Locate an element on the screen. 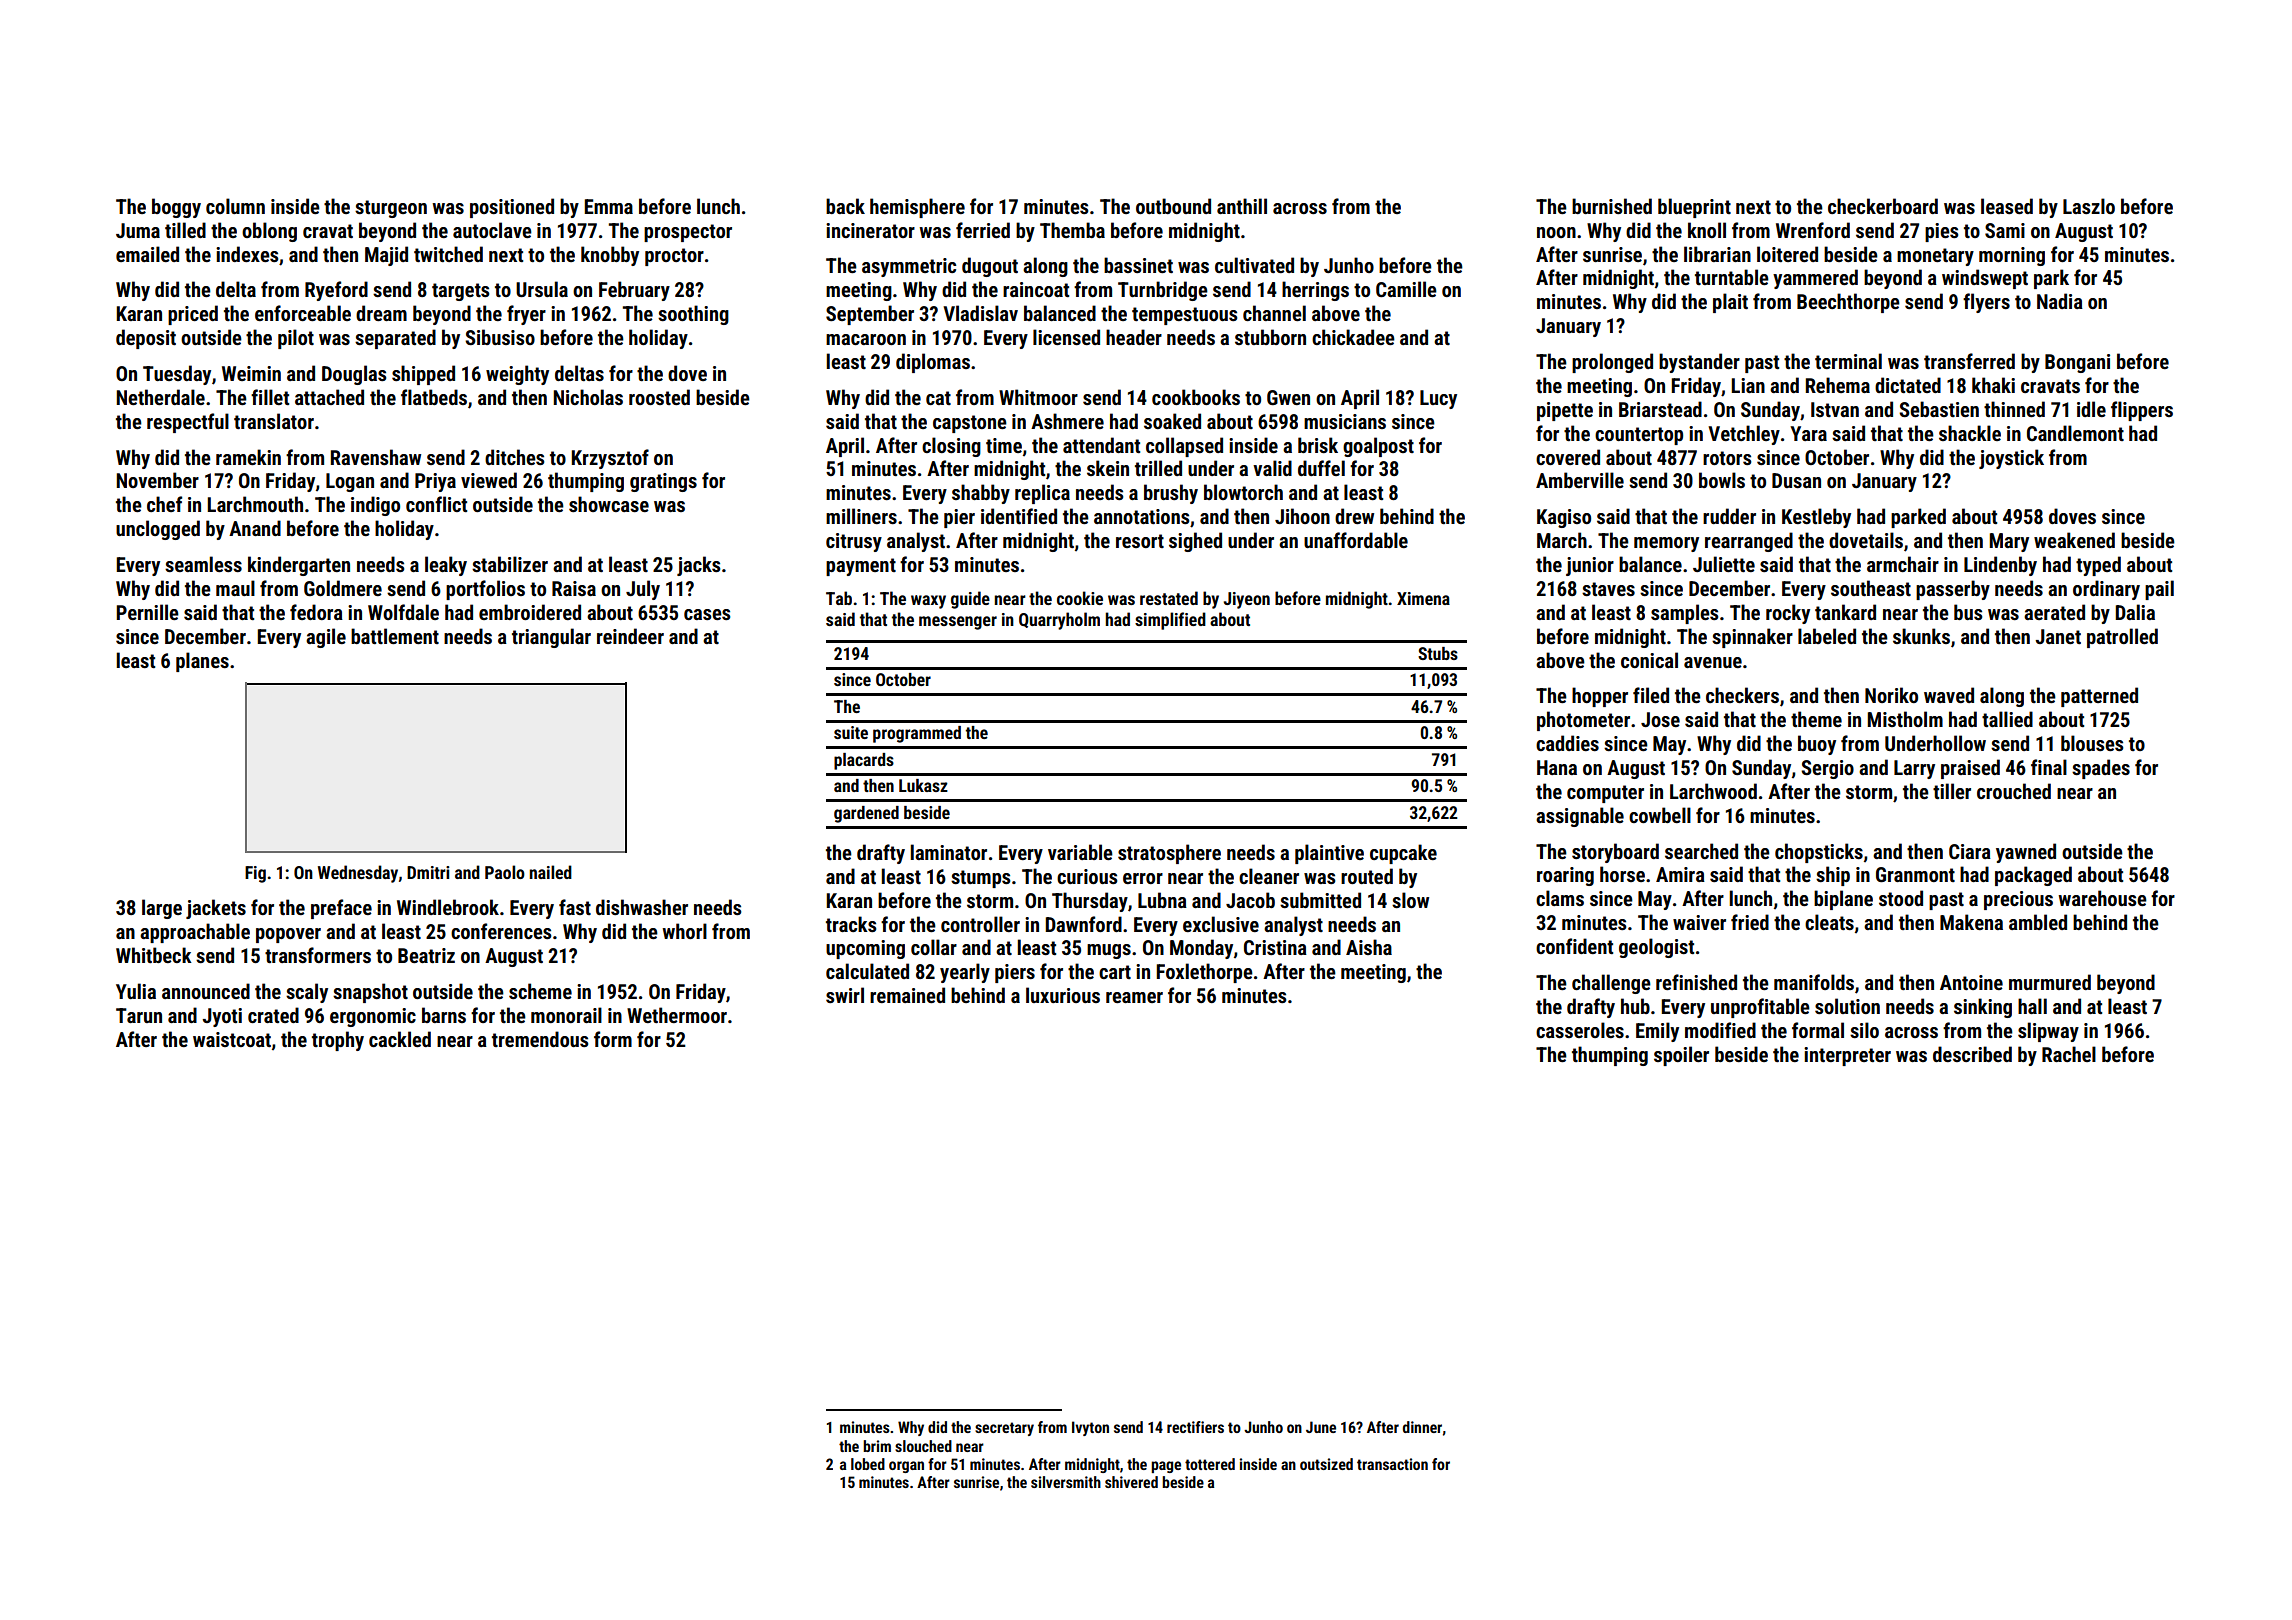 The width and height of the screenshot is (2292, 1620). licensed is located at coordinates (1066, 337).
